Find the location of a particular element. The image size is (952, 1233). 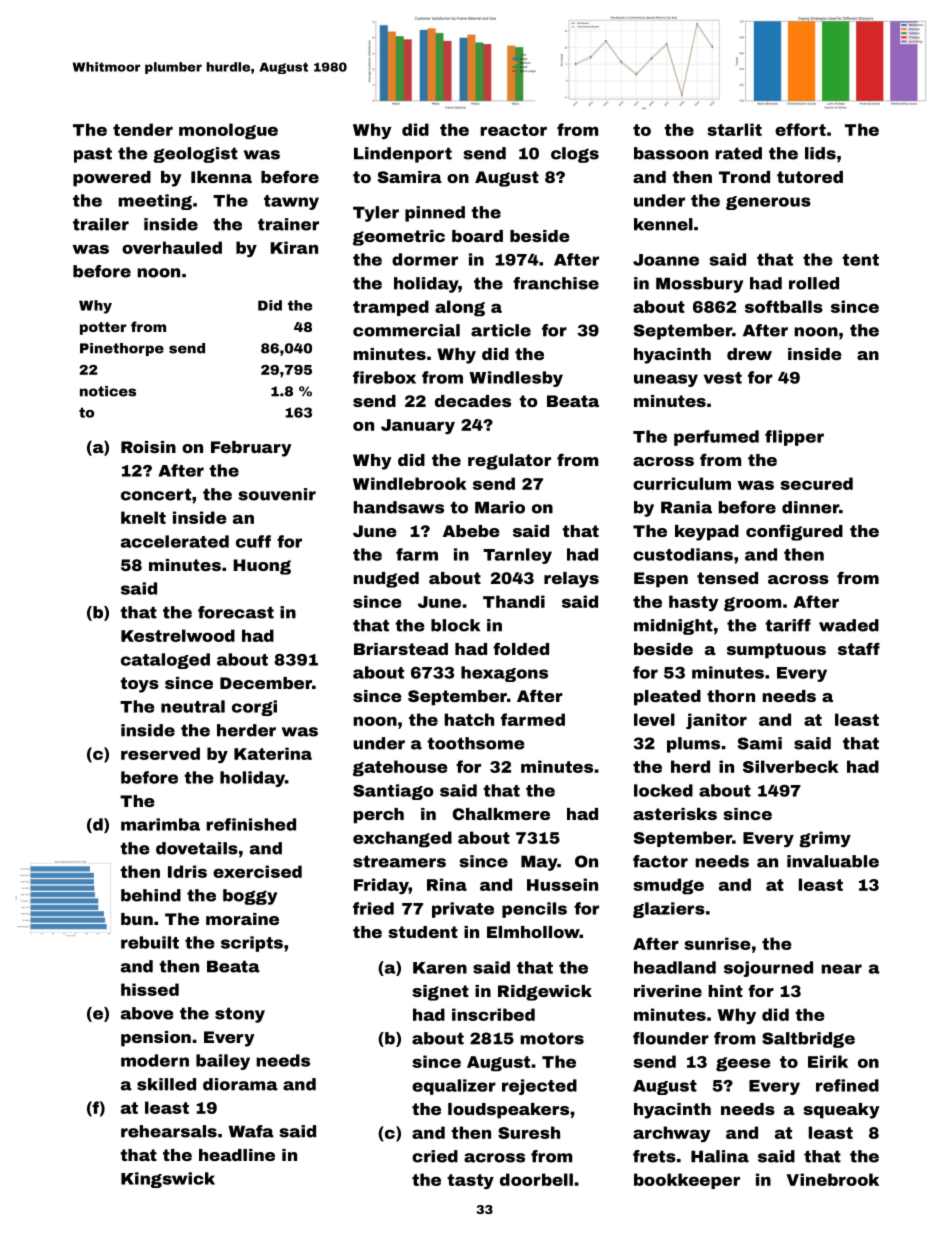

Pinethorpe is located at coordinates (122, 349).
